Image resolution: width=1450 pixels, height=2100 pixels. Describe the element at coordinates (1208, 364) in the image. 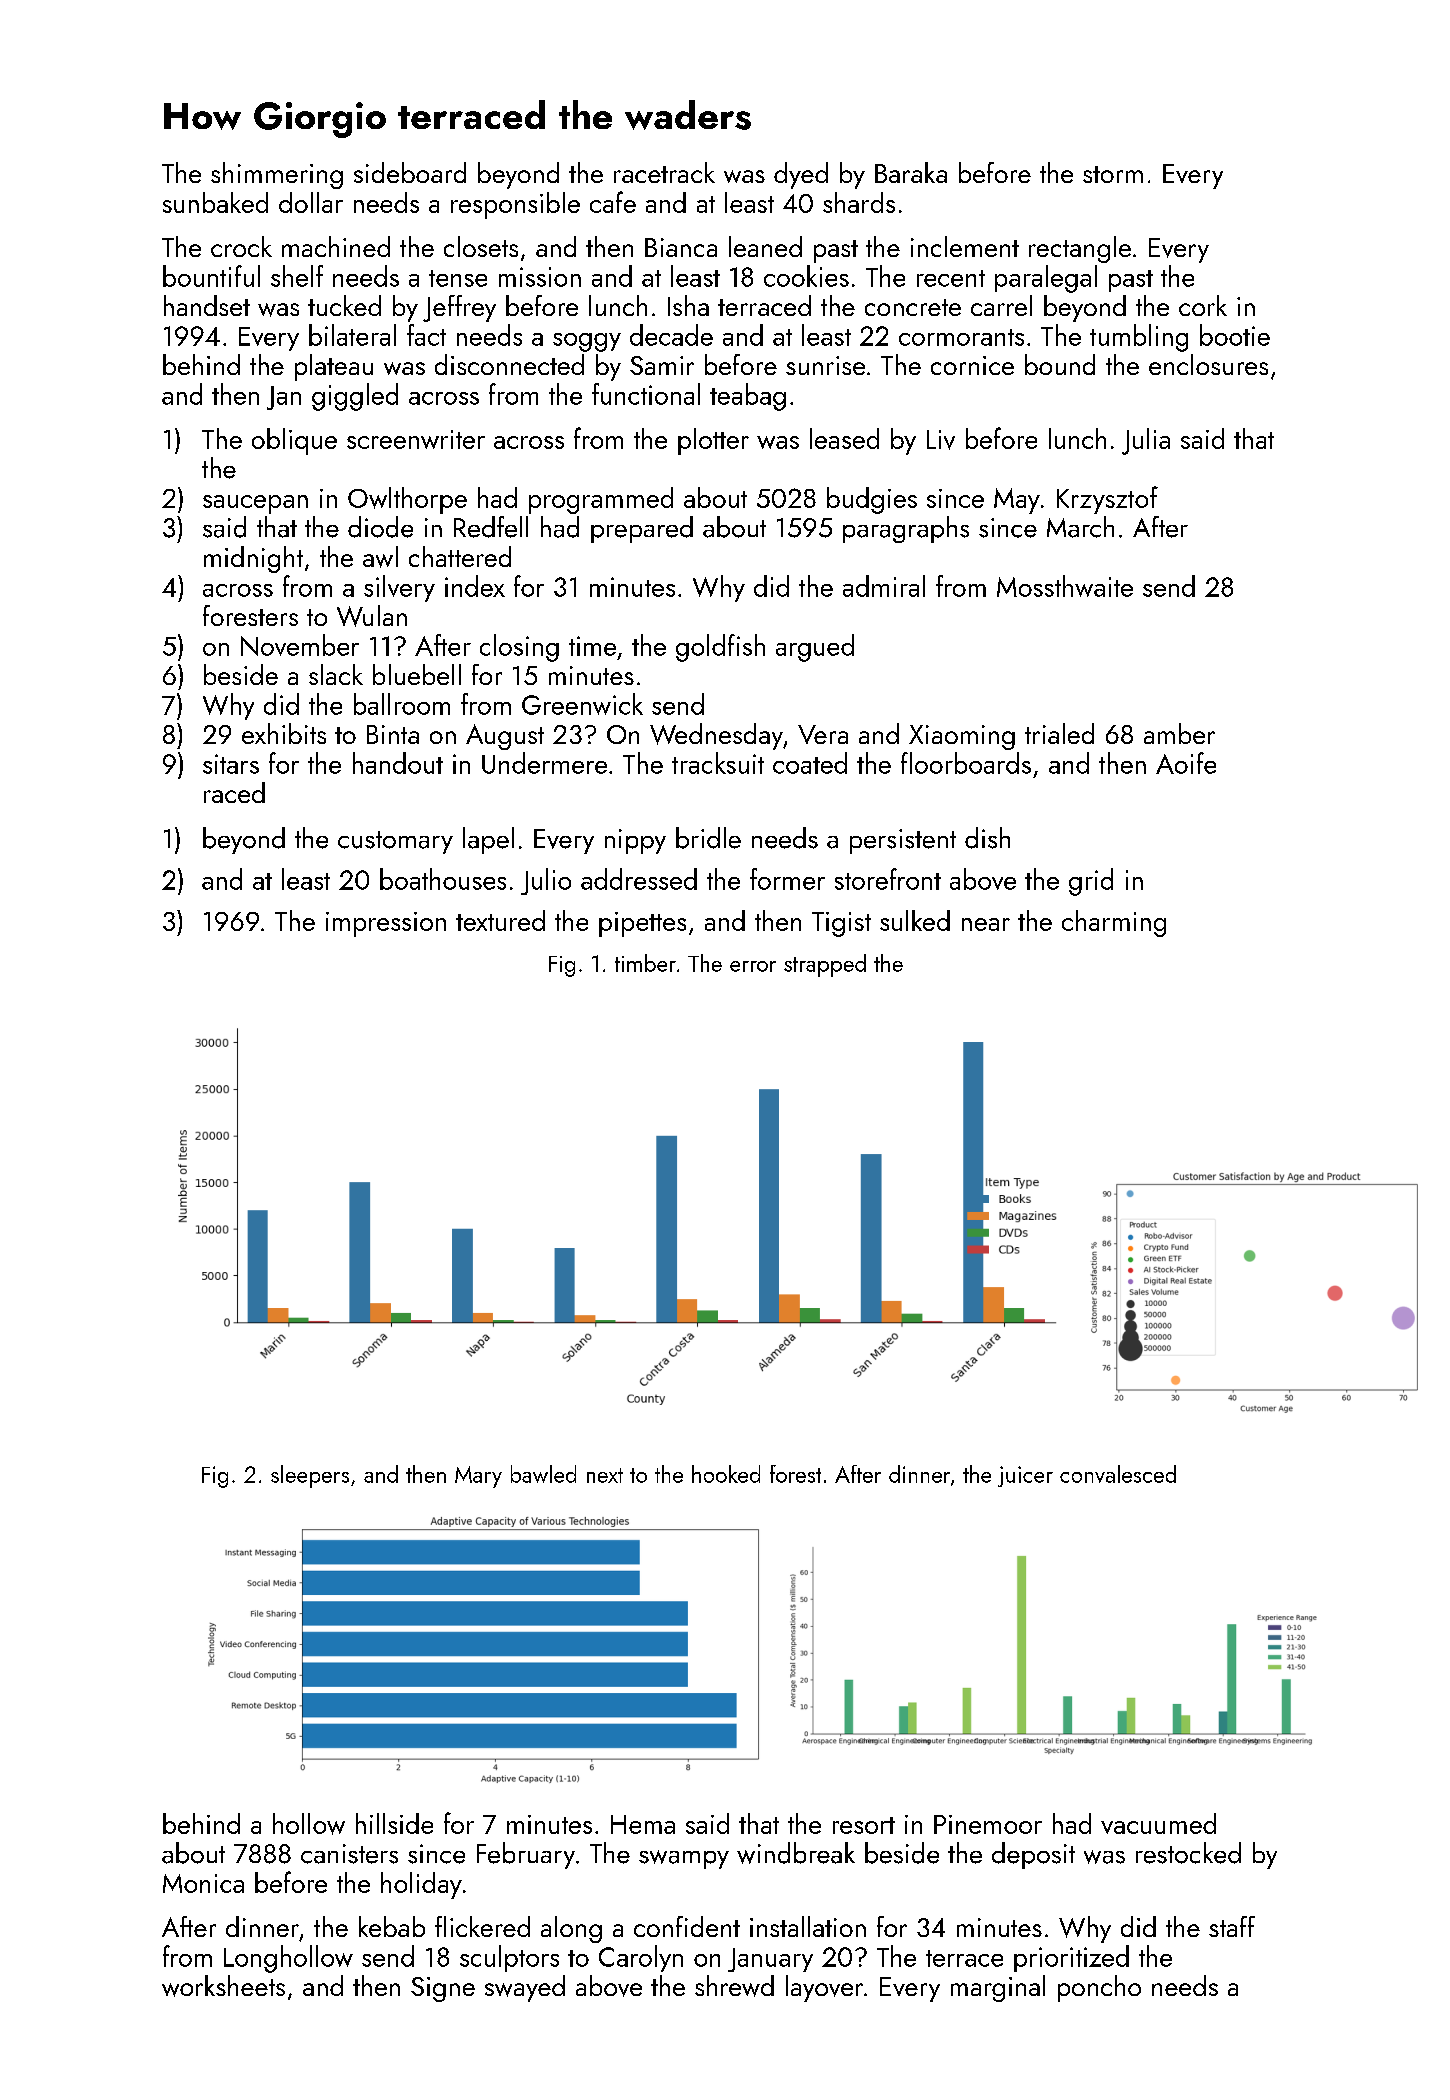

I see `enclosures` at that location.
